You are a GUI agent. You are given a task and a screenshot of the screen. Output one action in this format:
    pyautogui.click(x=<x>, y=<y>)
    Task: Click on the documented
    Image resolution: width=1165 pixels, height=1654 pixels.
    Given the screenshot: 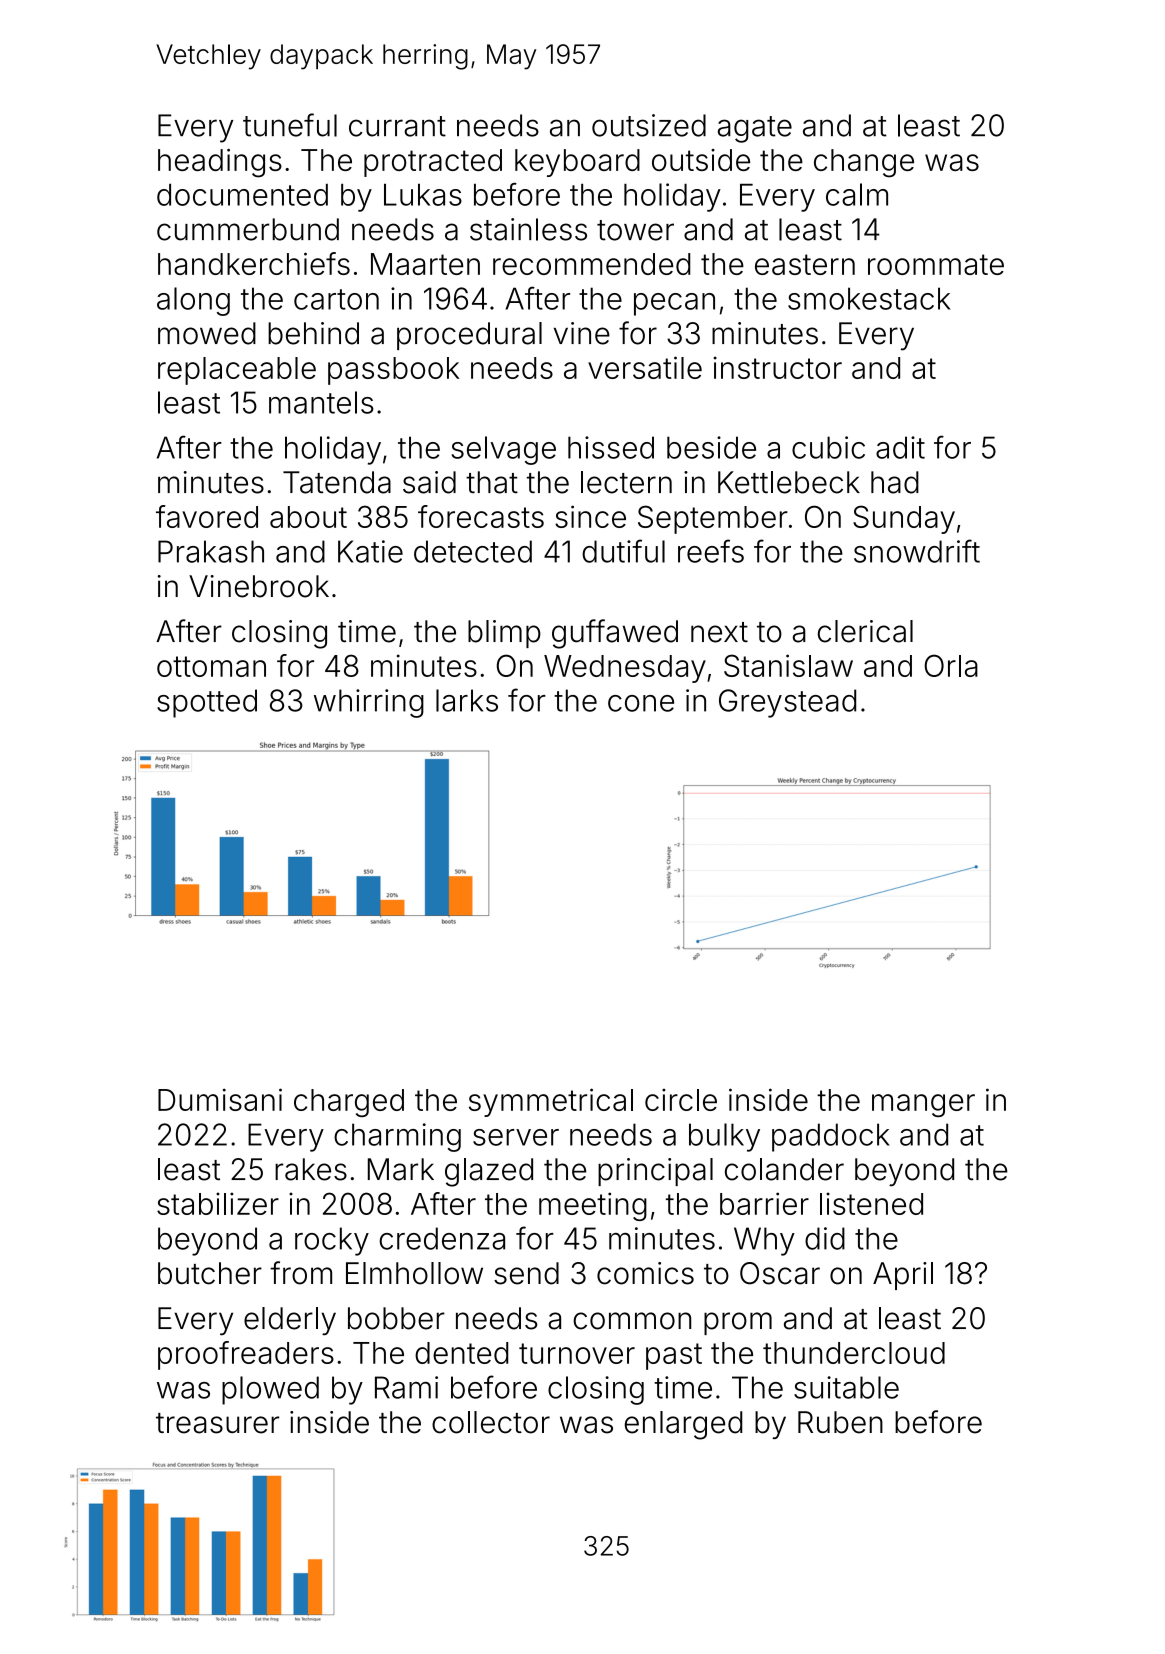 What is the action you would take?
    pyautogui.click(x=242, y=195)
